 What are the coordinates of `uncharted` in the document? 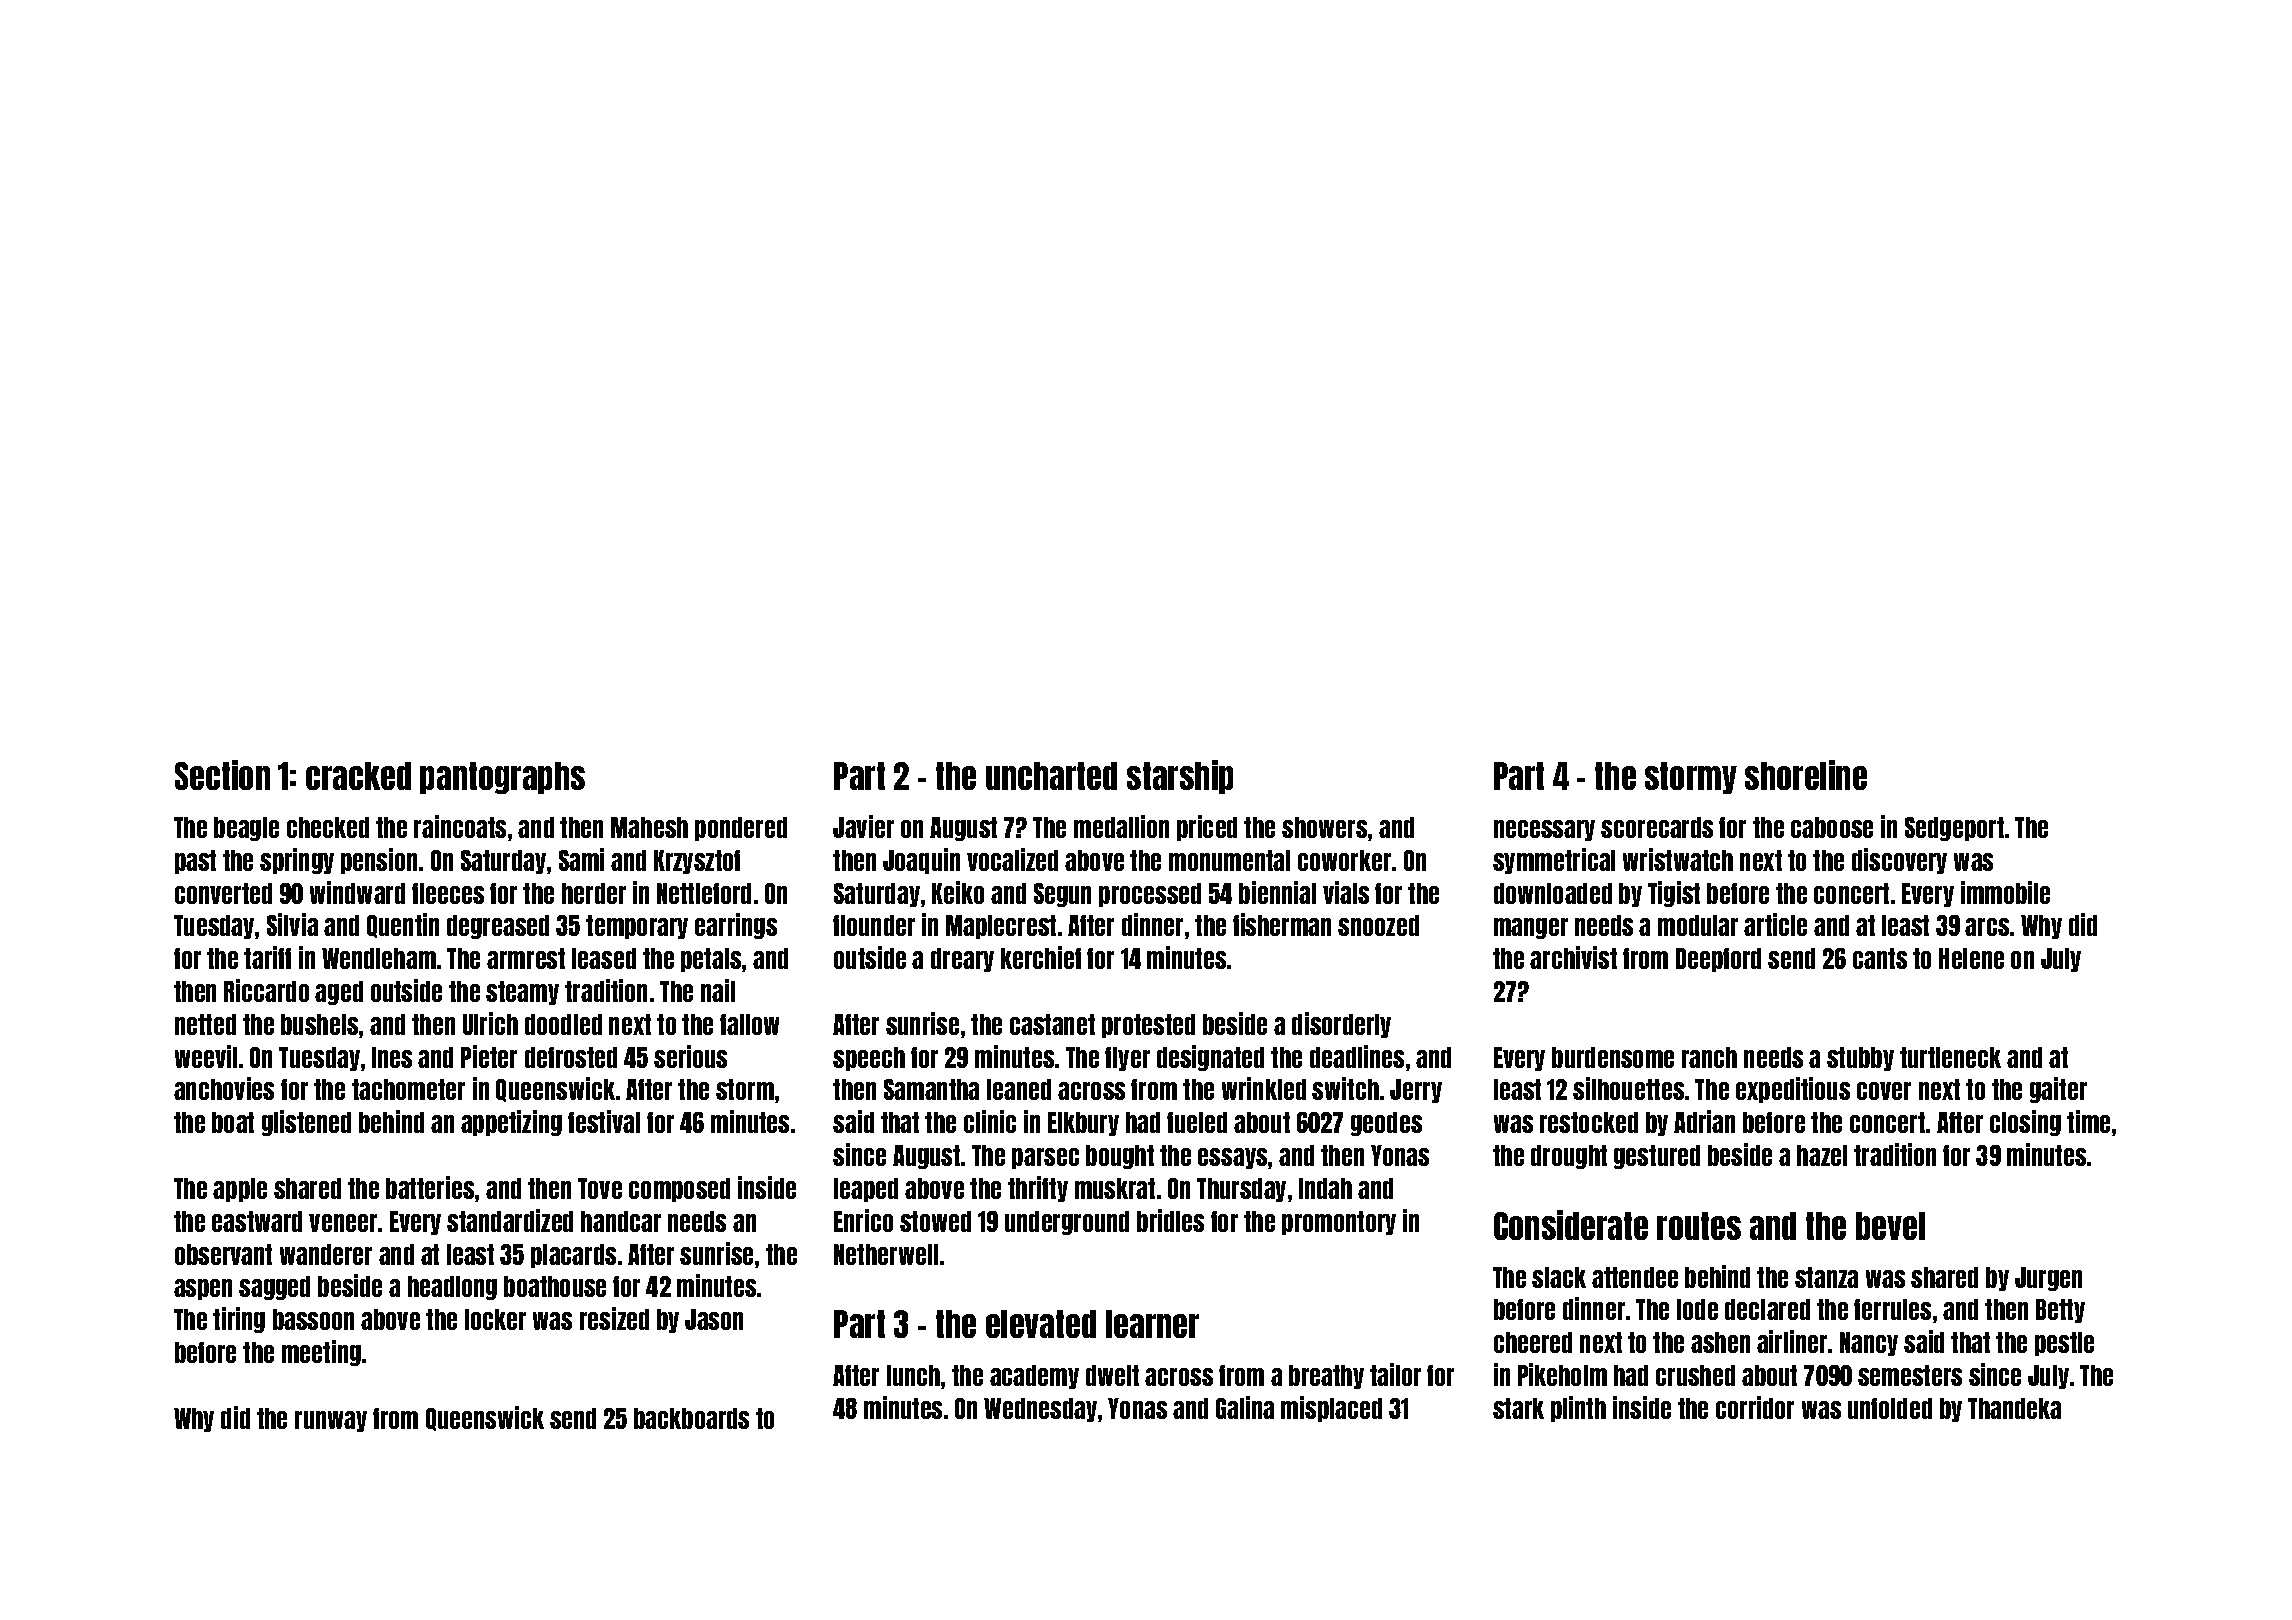 It's located at (1051, 776).
